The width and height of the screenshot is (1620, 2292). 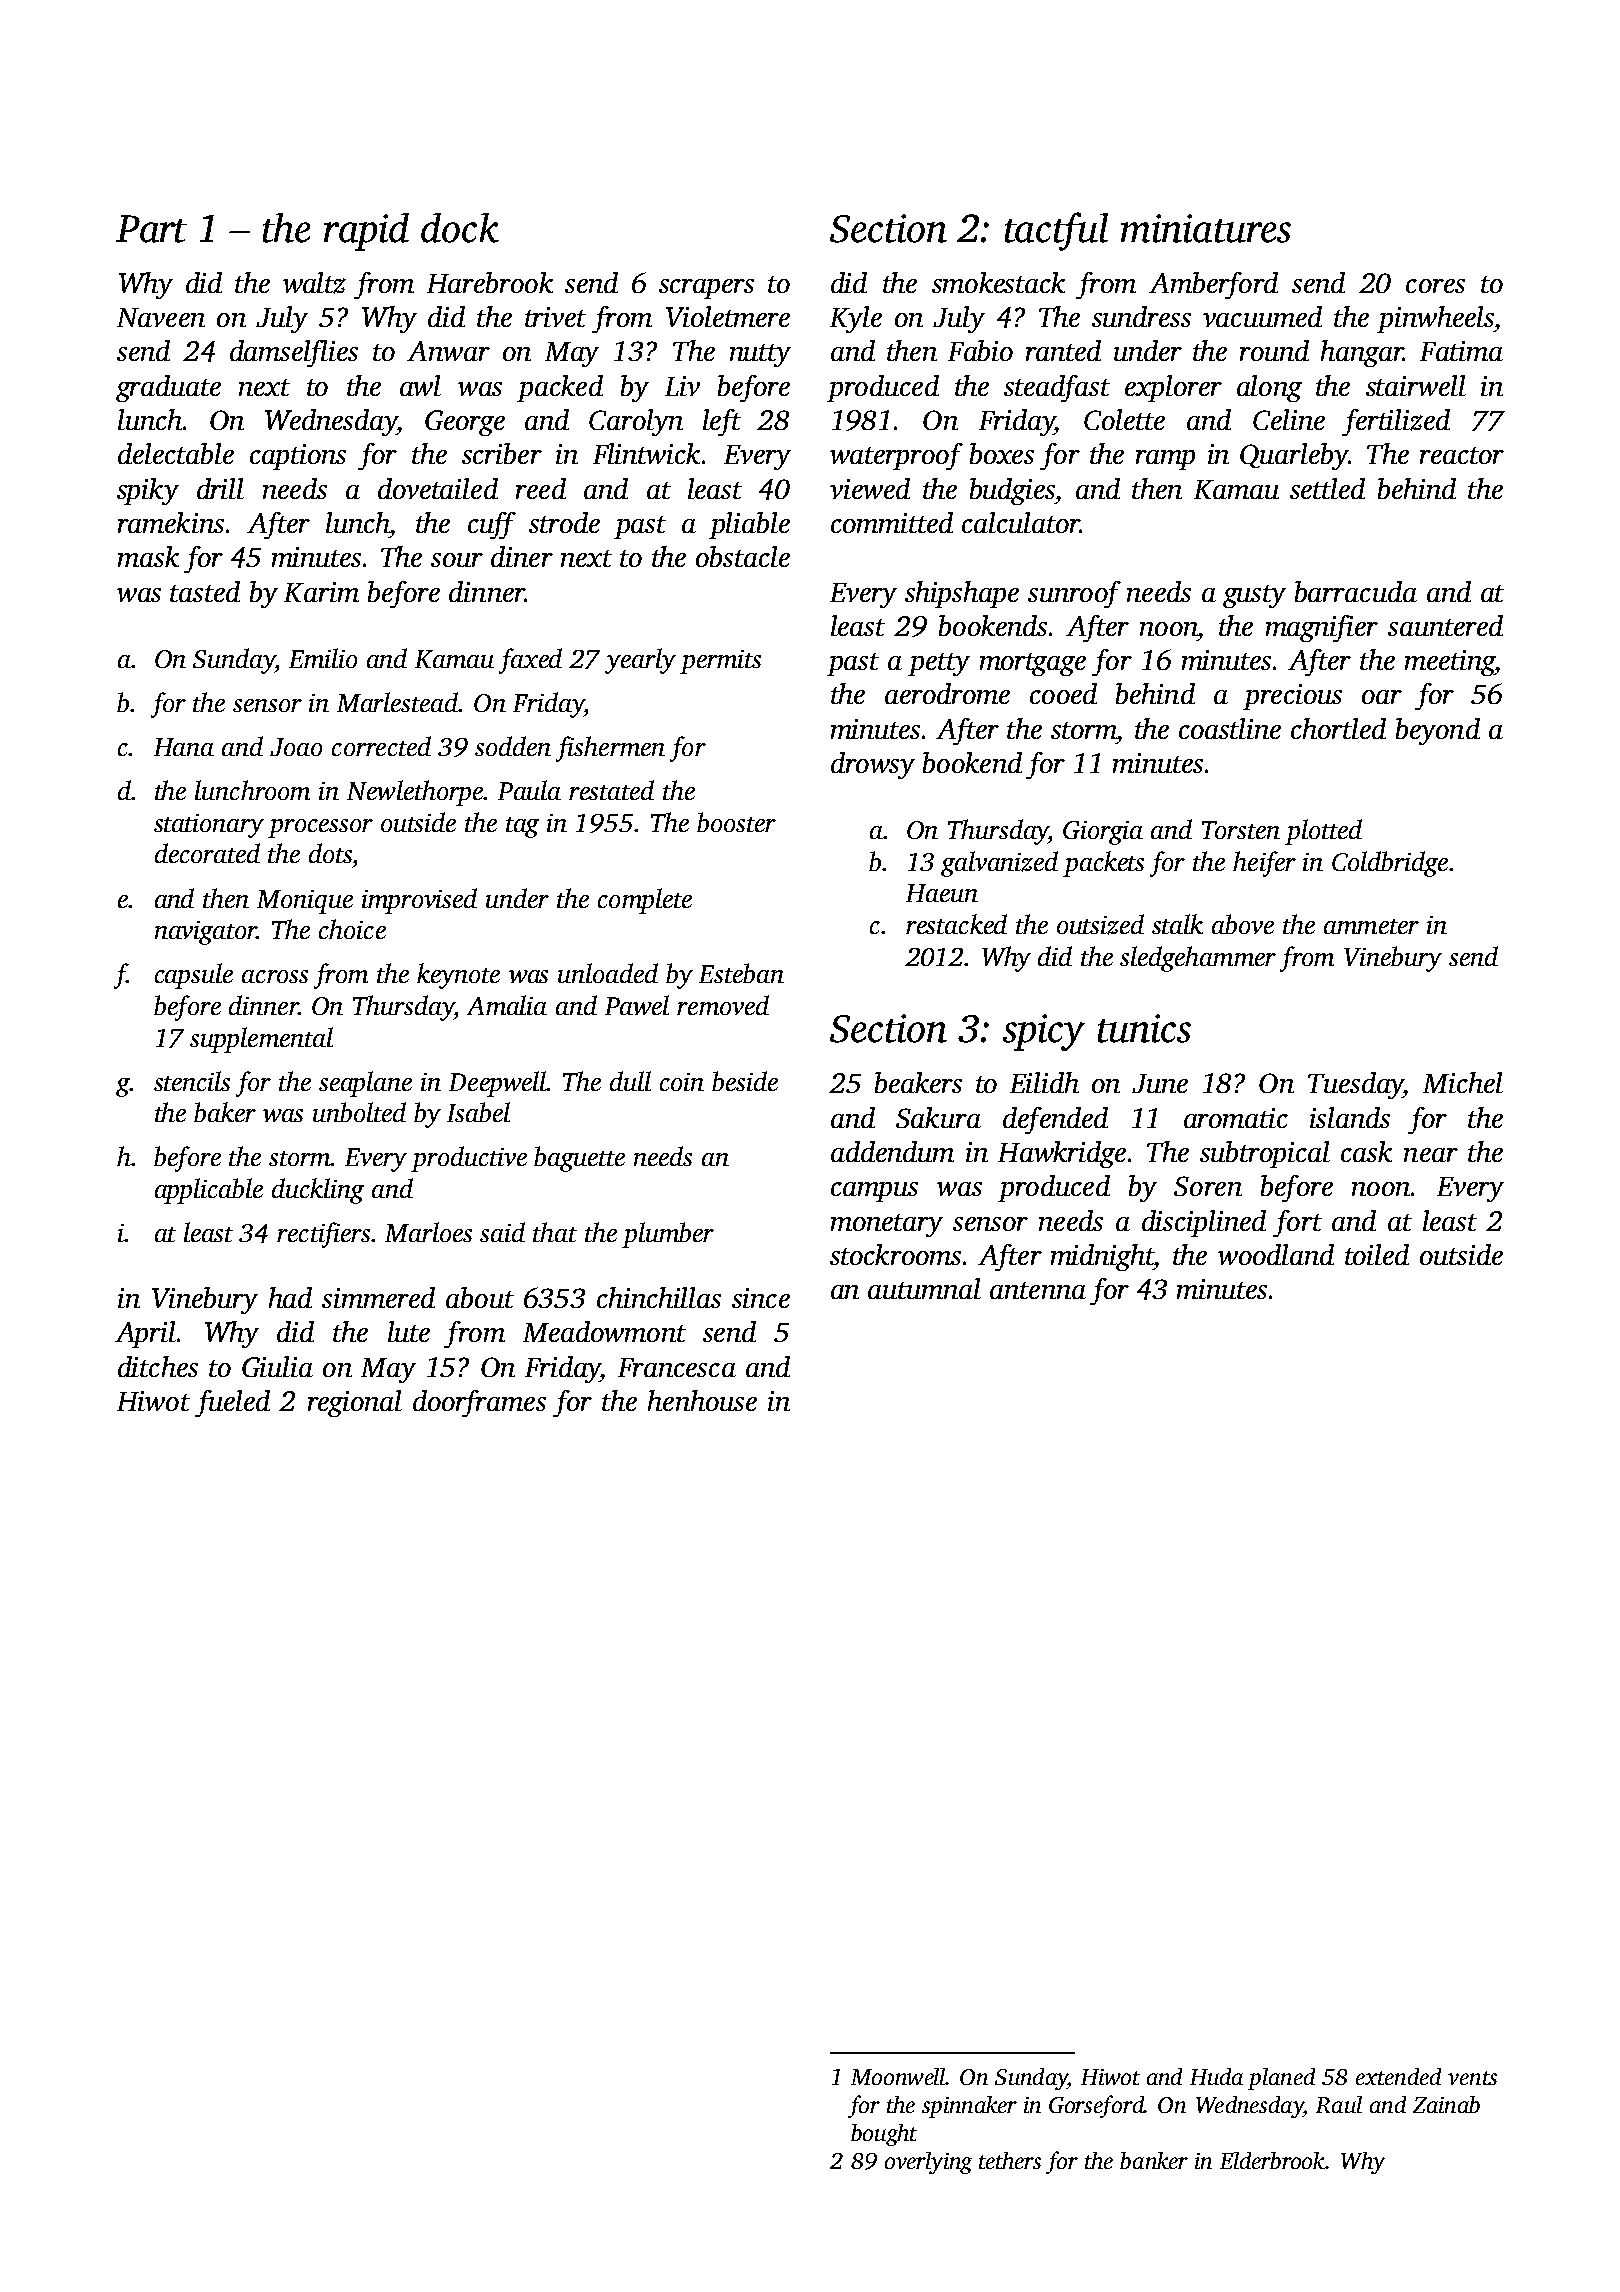 What do you see at coordinates (924, 1288) in the screenshot?
I see `autumnal` at bounding box center [924, 1288].
